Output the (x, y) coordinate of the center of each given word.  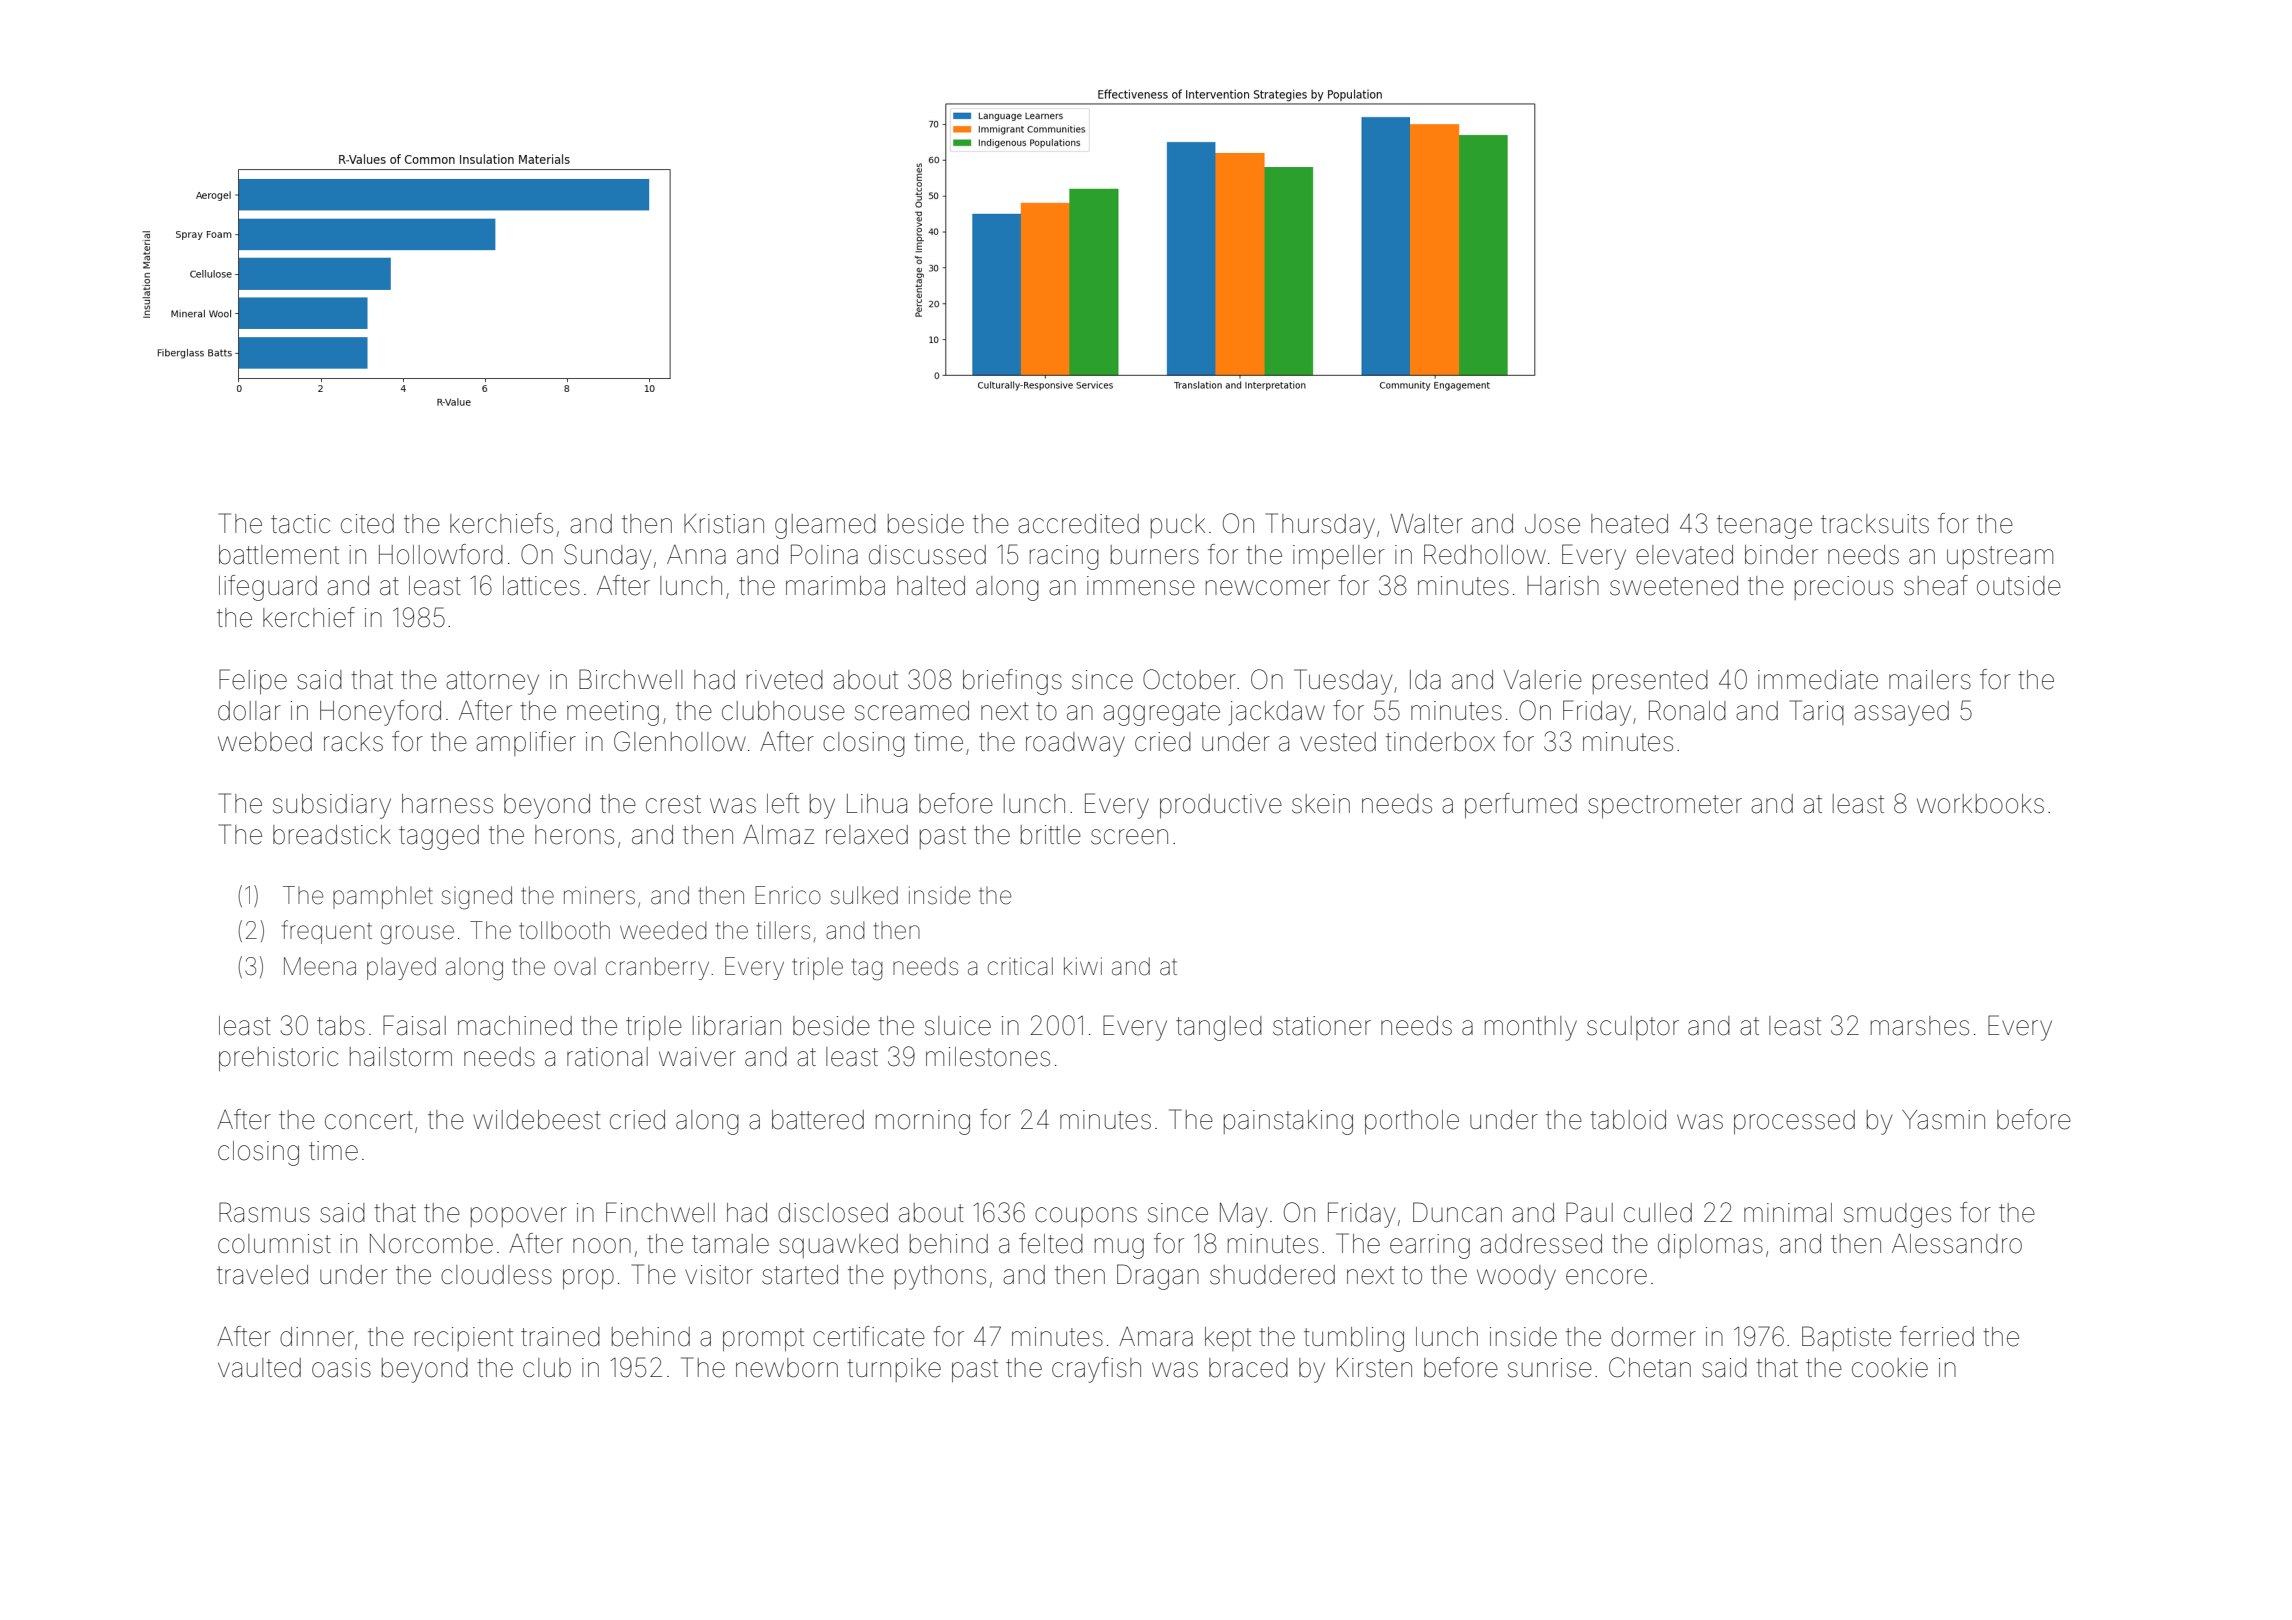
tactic (300, 524)
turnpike (894, 1370)
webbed (265, 742)
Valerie (1542, 680)
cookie (1890, 1368)
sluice (958, 1026)
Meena (320, 966)
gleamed (825, 526)
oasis (341, 1368)
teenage (1764, 527)
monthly (1531, 1028)
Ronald (1687, 710)
